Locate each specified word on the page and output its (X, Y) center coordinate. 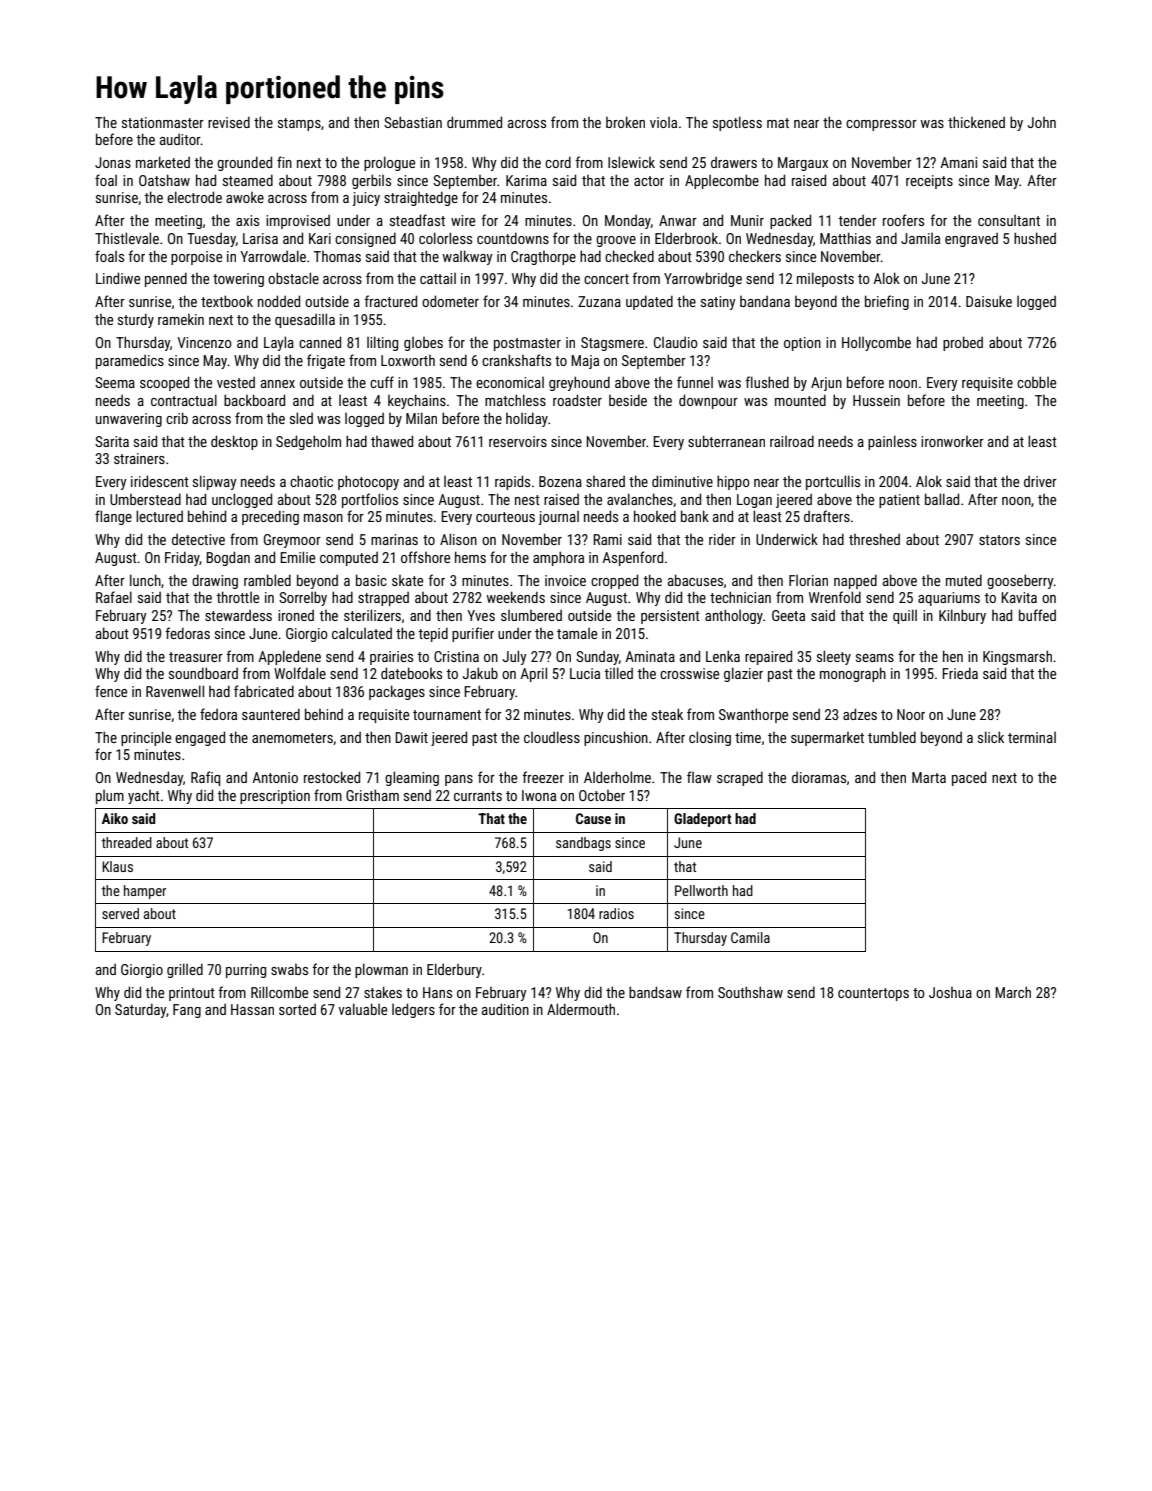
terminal (1032, 737)
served (120, 913)
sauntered (271, 714)
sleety (834, 657)
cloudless (552, 737)
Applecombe (722, 181)
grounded (244, 163)
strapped (383, 599)
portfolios (370, 500)
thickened (976, 122)
